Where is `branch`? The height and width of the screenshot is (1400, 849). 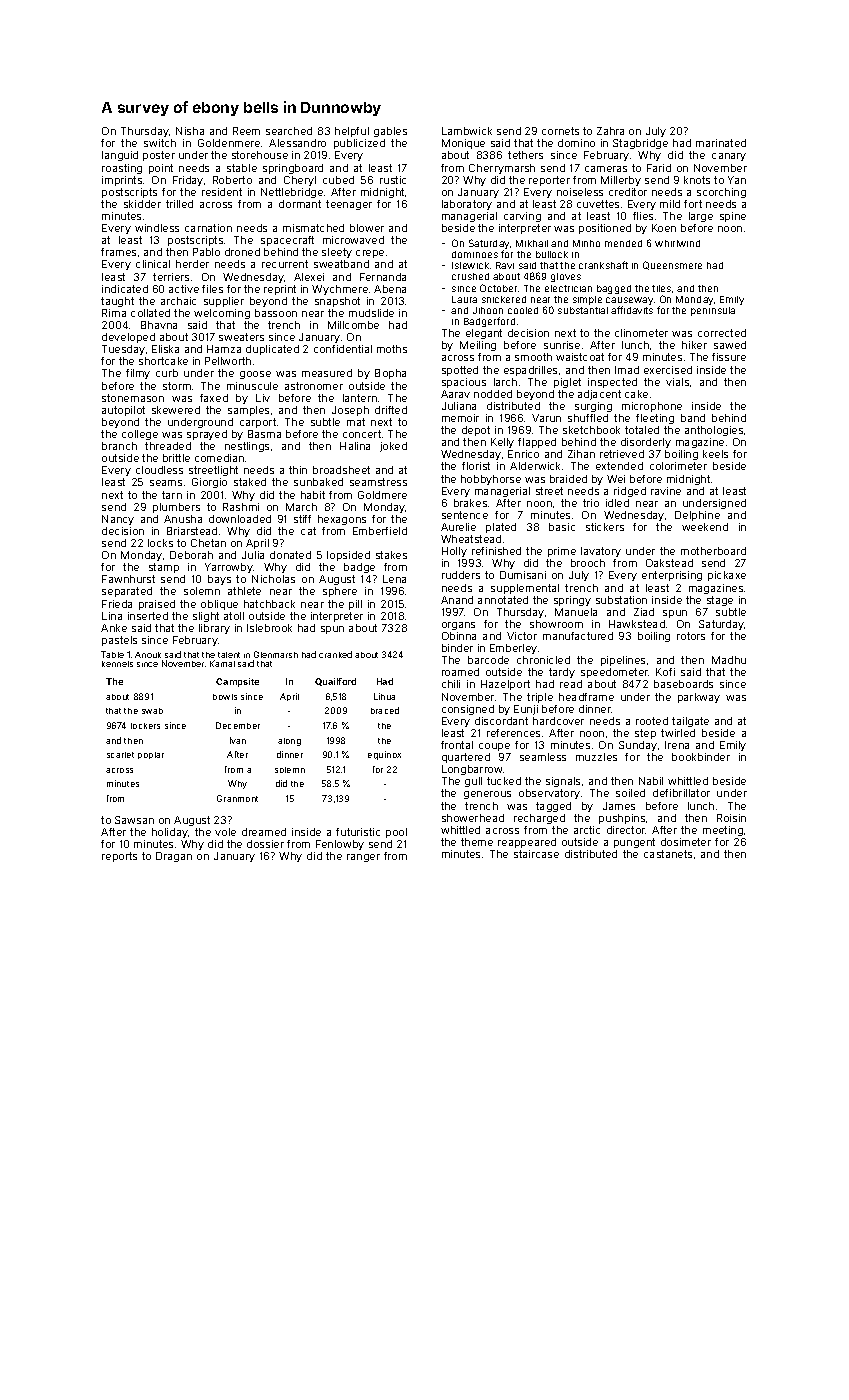 branch is located at coordinates (119, 446).
